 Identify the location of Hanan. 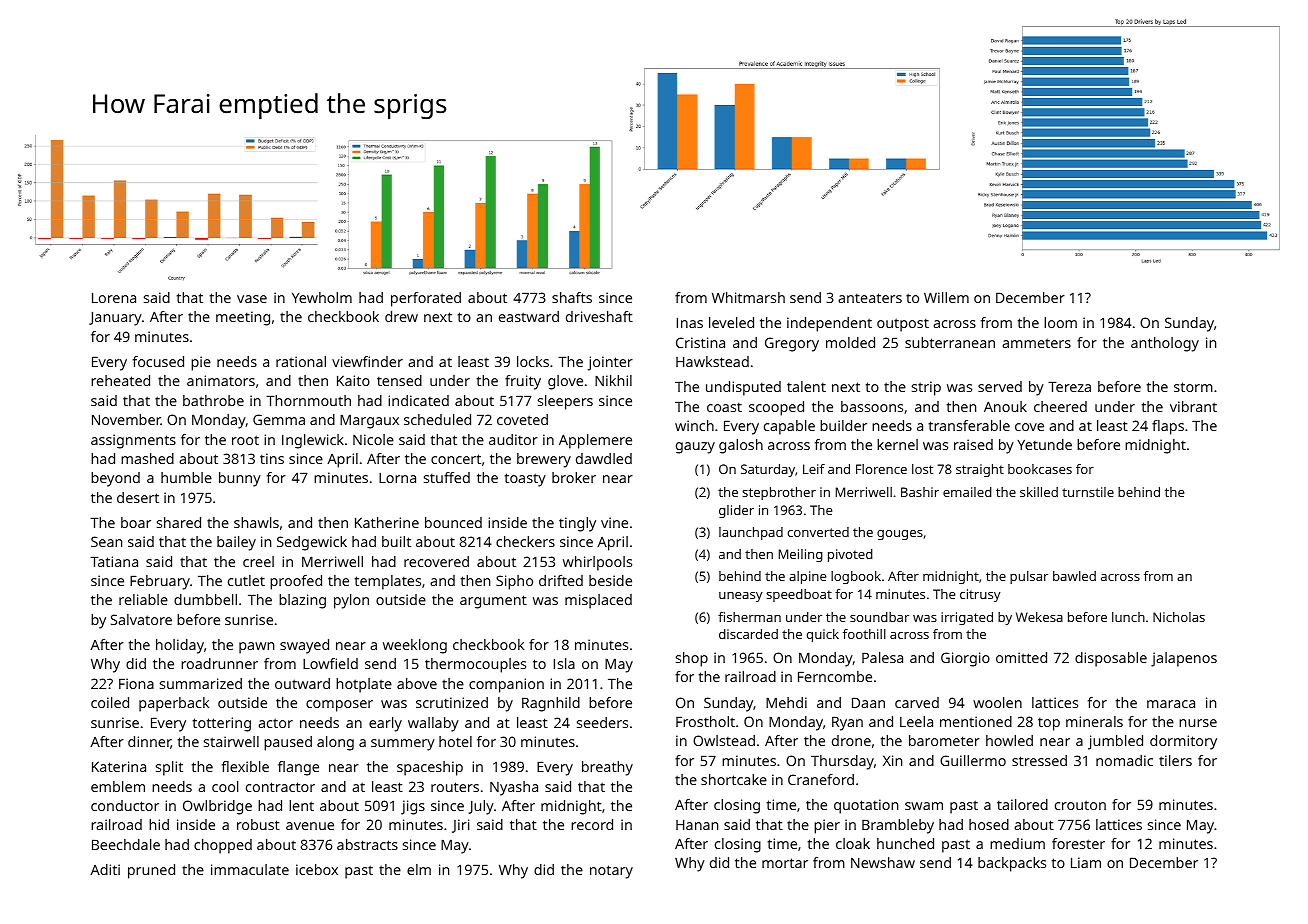
(697, 824).
